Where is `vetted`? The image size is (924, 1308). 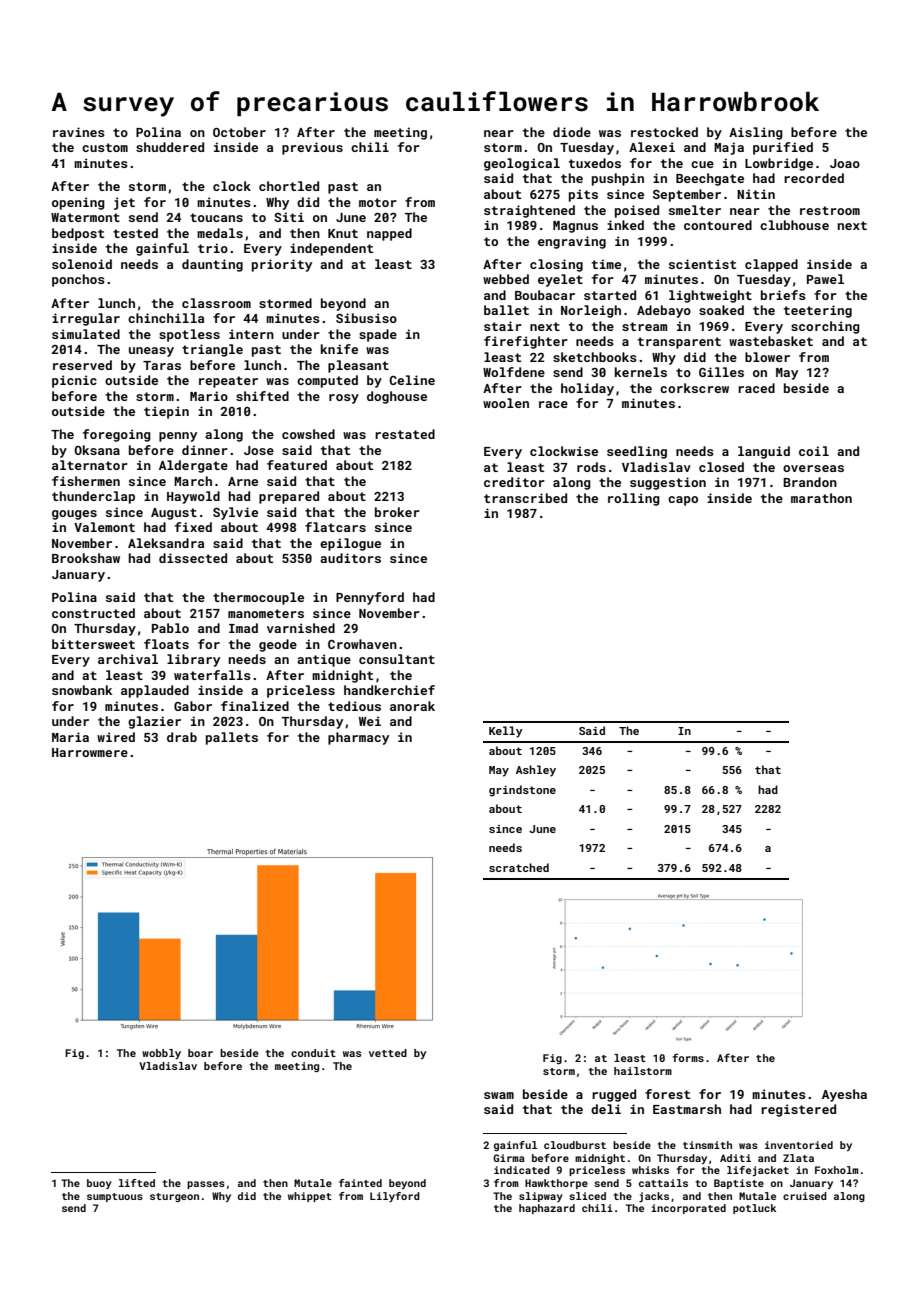
vetted is located at coordinates (388, 1053).
